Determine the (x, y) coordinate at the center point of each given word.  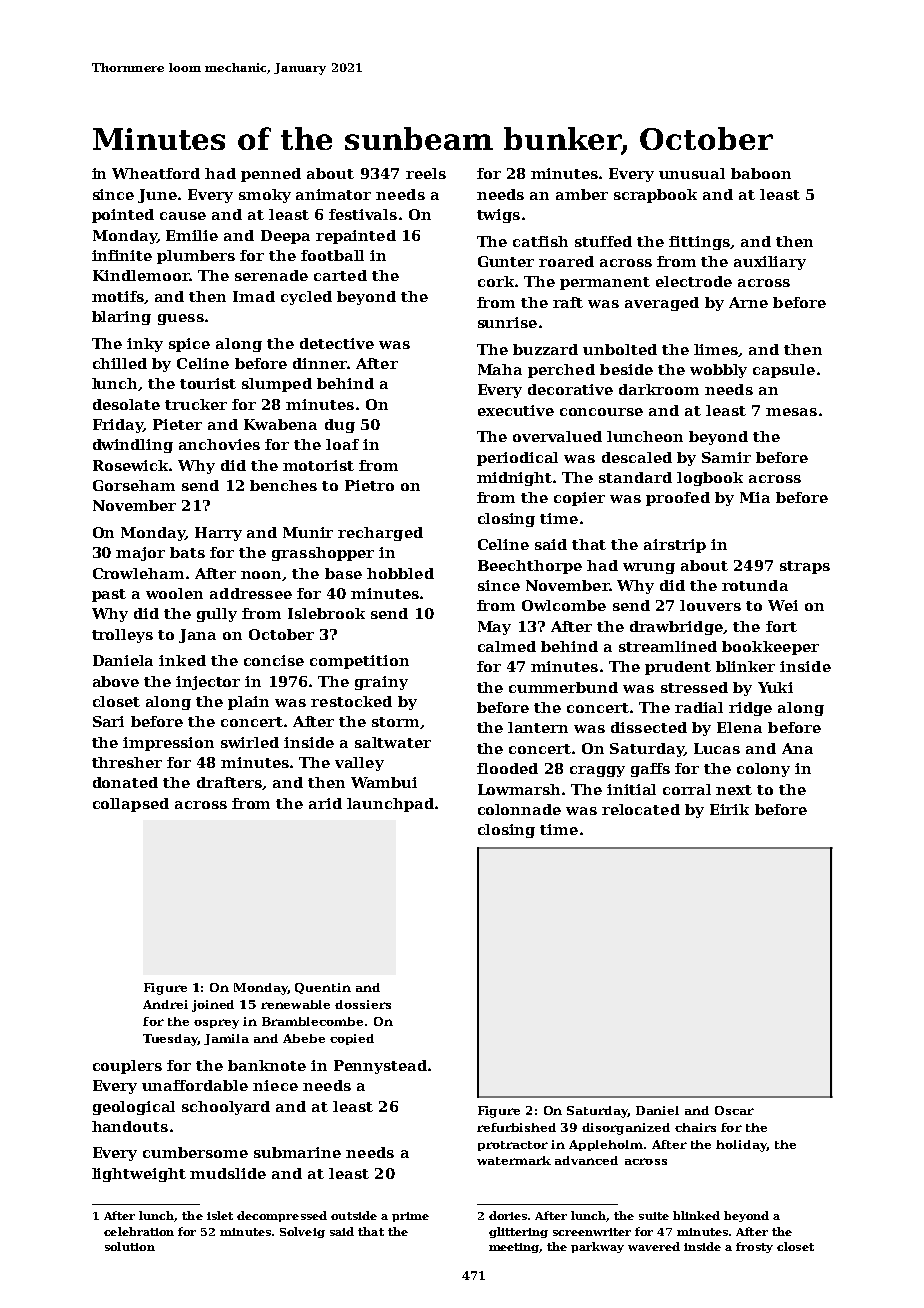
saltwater (393, 742)
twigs (498, 216)
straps (805, 567)
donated (125, 782)
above (116, 681)
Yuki (775, 687)
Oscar (734, 1110)
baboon (761, 173)
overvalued (557, 436)
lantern (538, 727)
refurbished (516, 1127)
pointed (123, 216)
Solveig (302, 1232)
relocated (641, 809)
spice (189, 345)
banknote (267, 1065)
